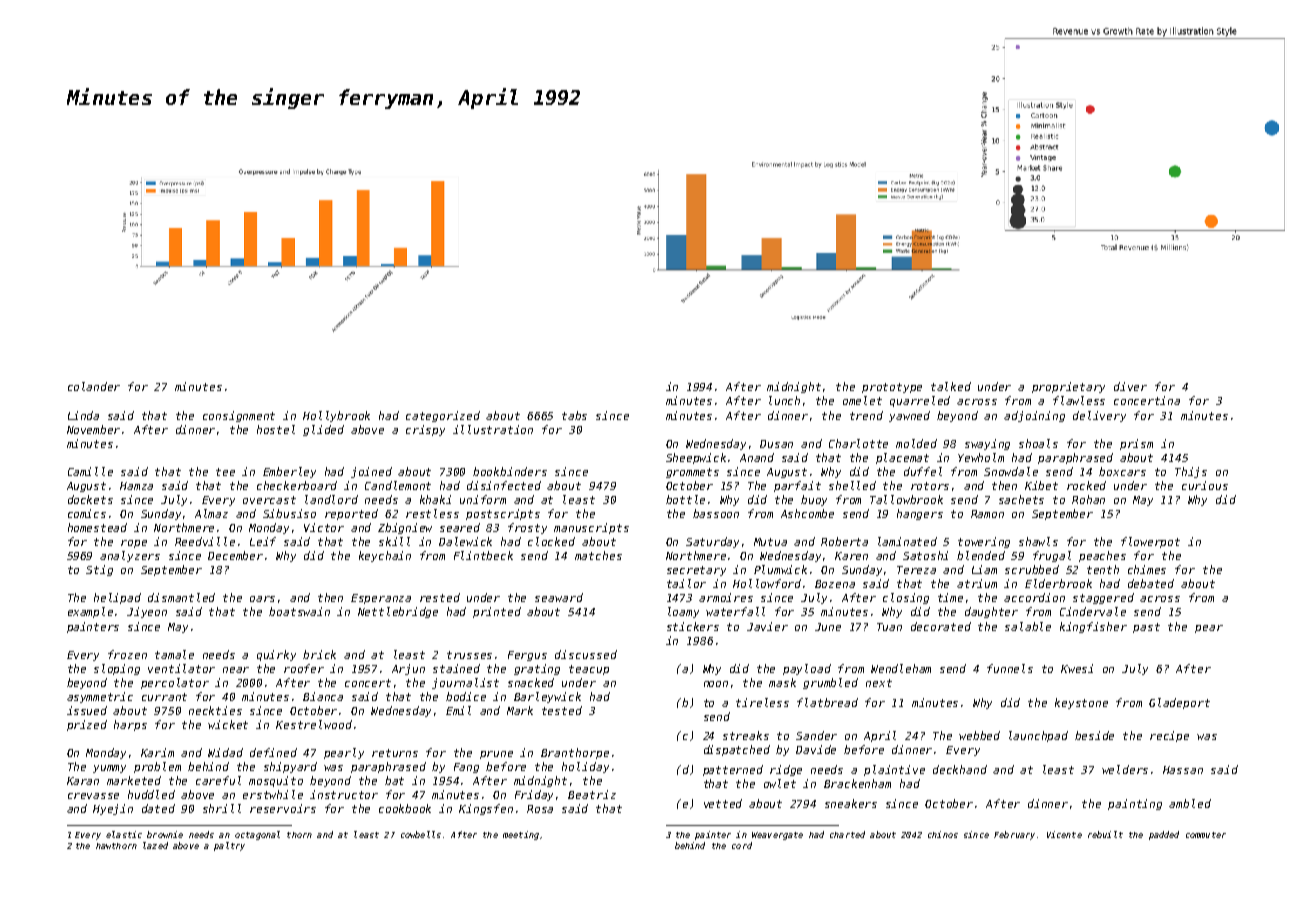 Image resolution: width=1308 pixels, height=924 pixels. Describe the element at coordinates (585, 767) in the page. I see `holiday` at that location.
